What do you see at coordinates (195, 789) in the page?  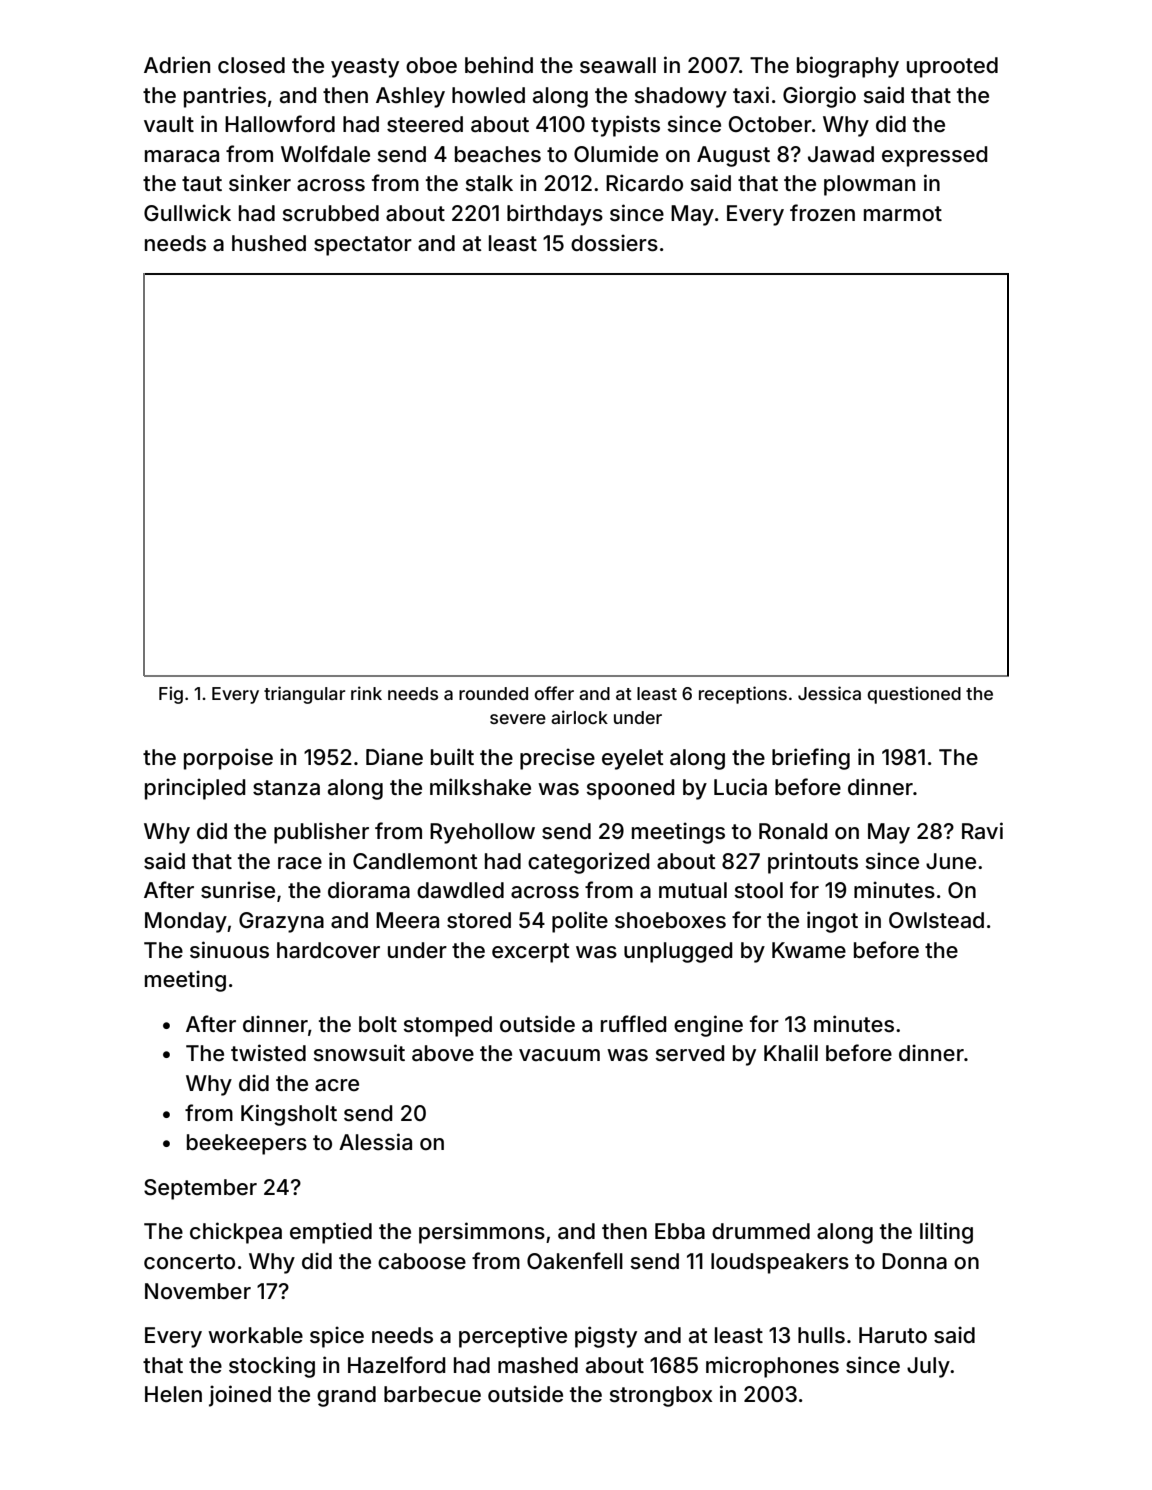 I see `principled` at bounding box center [195, 789].
